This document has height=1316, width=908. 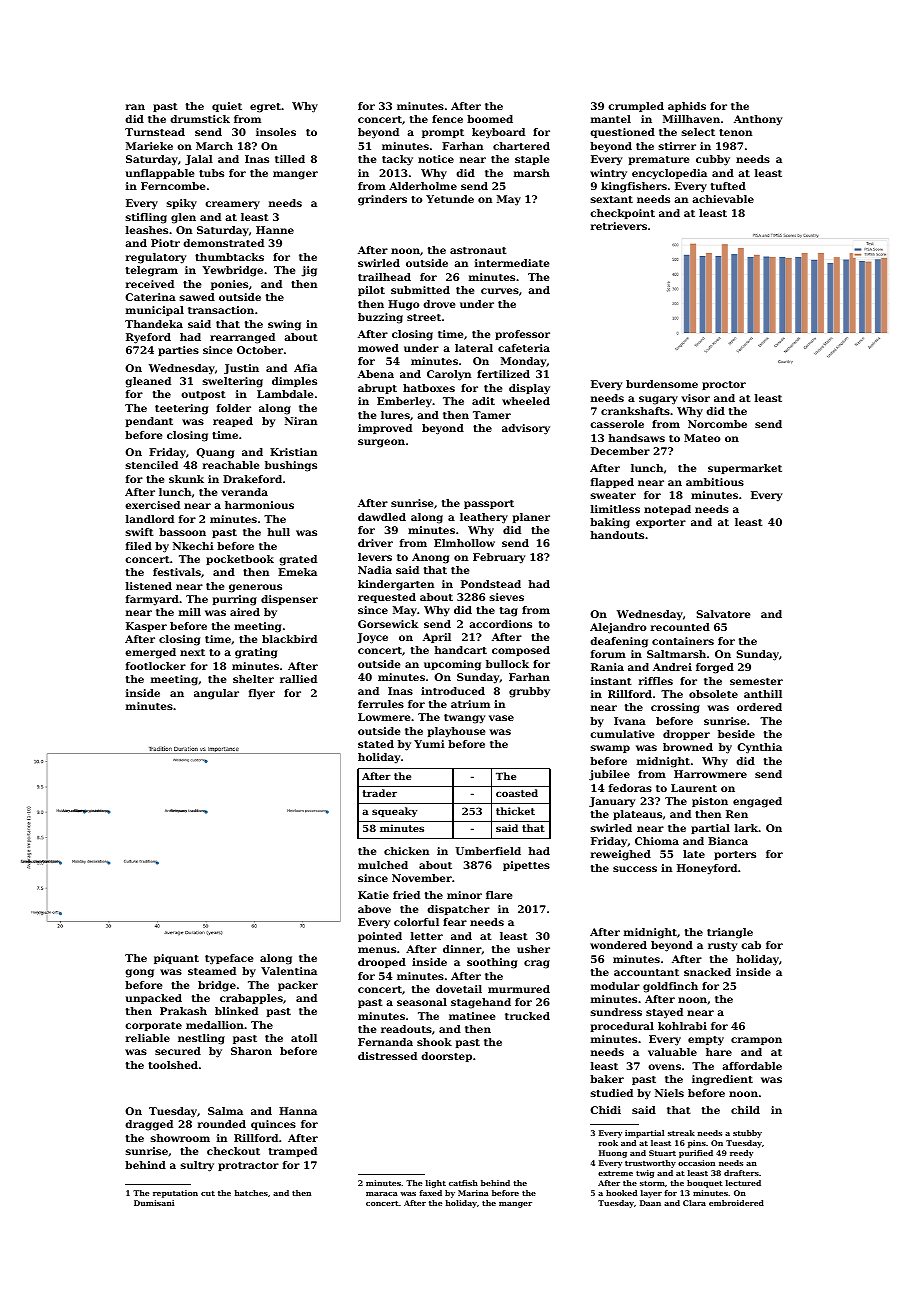 I want to click on burdensome, so click(x=662, y=384).
